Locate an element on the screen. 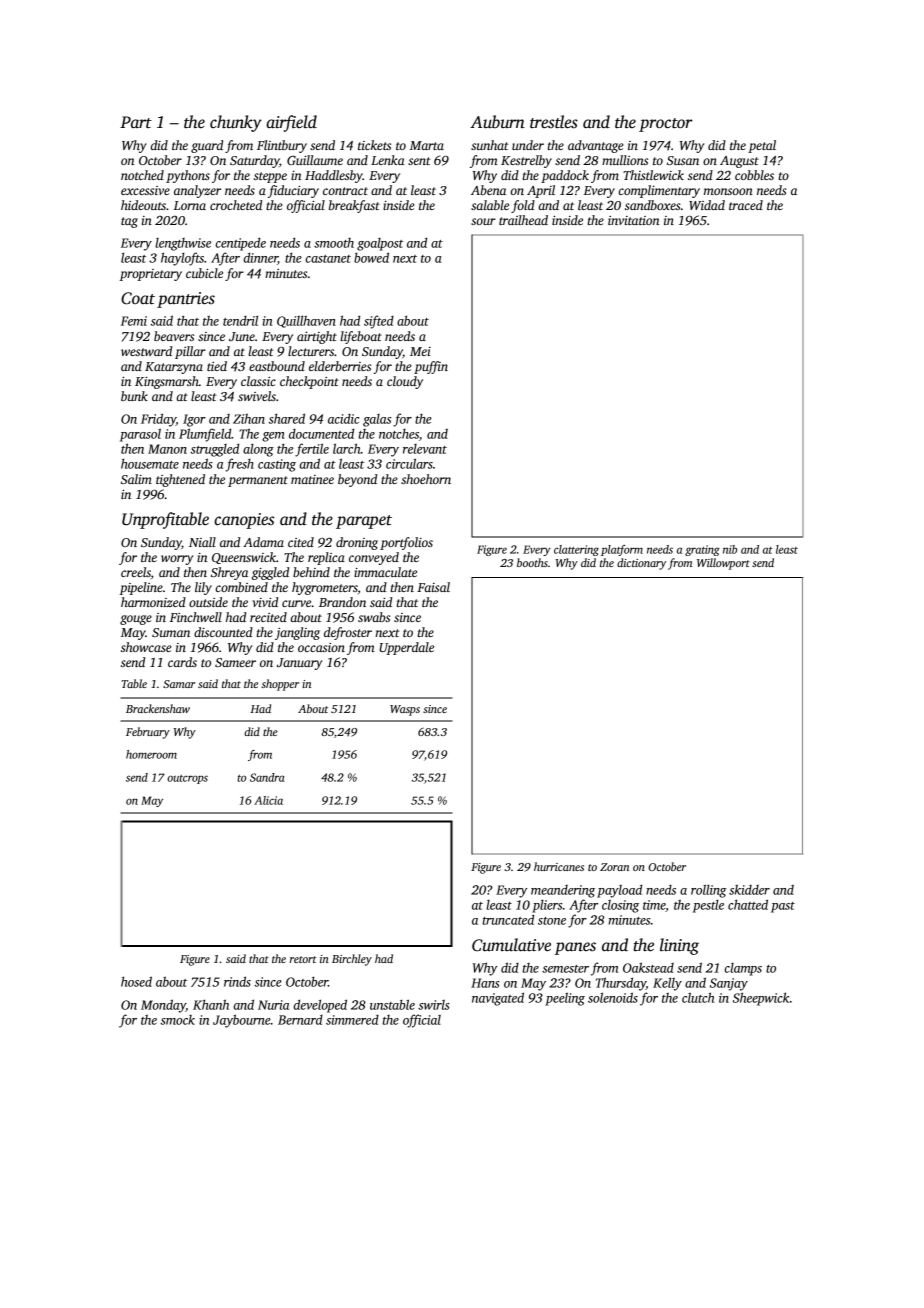 The height and width of the screenshot is (1308, 924). trailhead is located at coordinates (523, 220).
